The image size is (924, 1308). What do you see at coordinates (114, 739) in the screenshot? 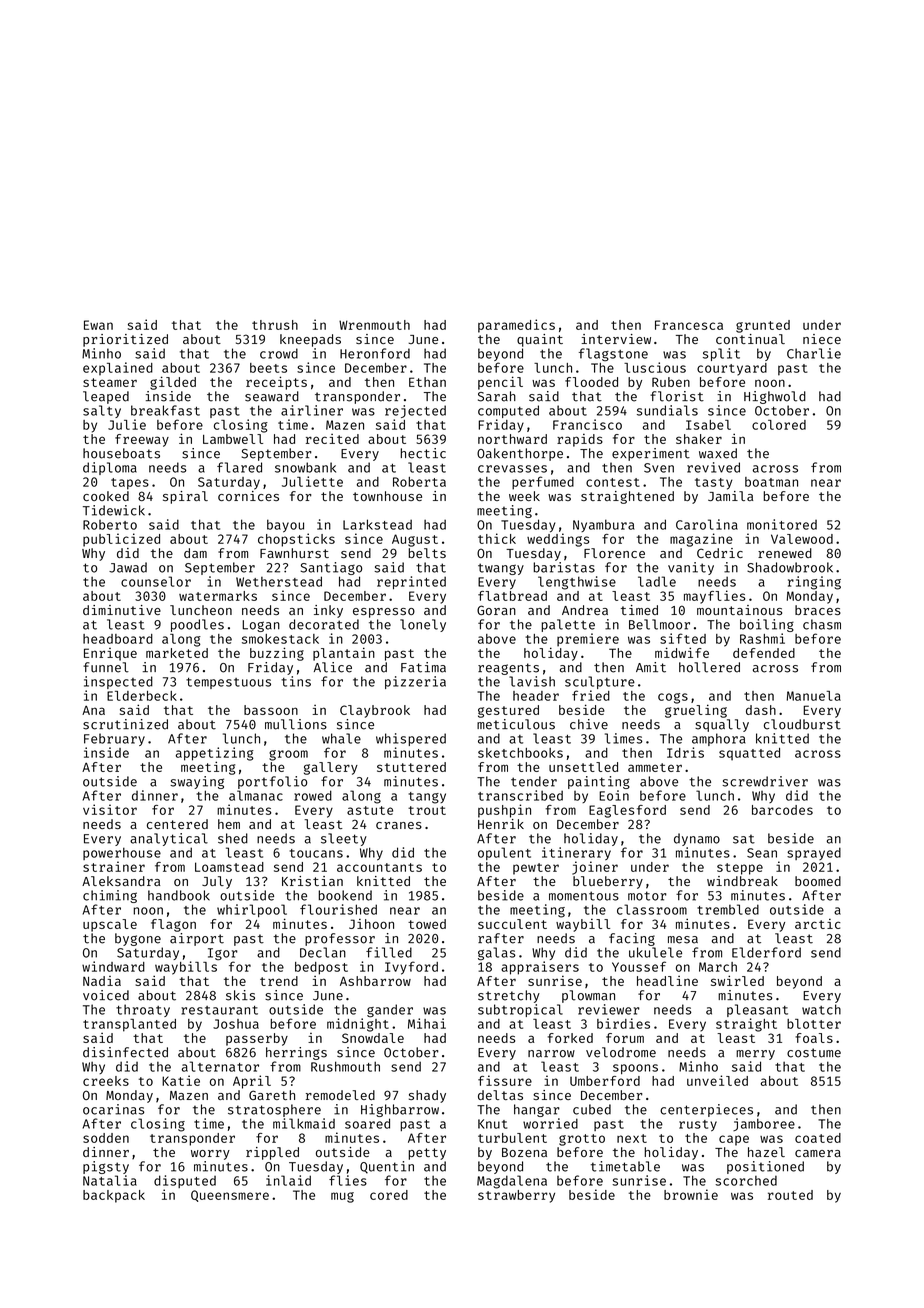
I see `February` at bounding box center [114, 739].
